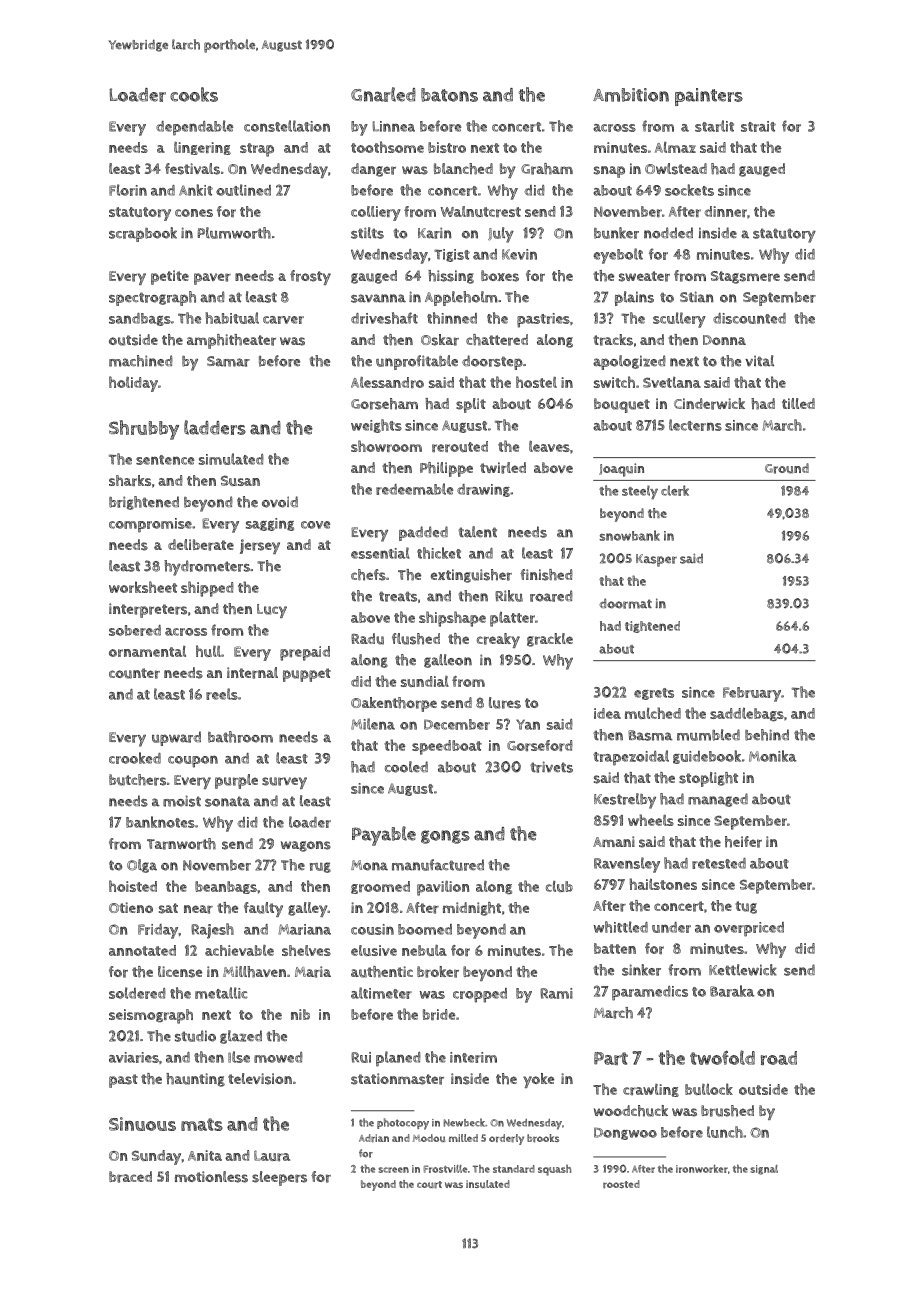 This screenshot has height=1308, width=924. Describe the element at coordinates (228, 361) in the screenshot. I see `Samar` at that location.
